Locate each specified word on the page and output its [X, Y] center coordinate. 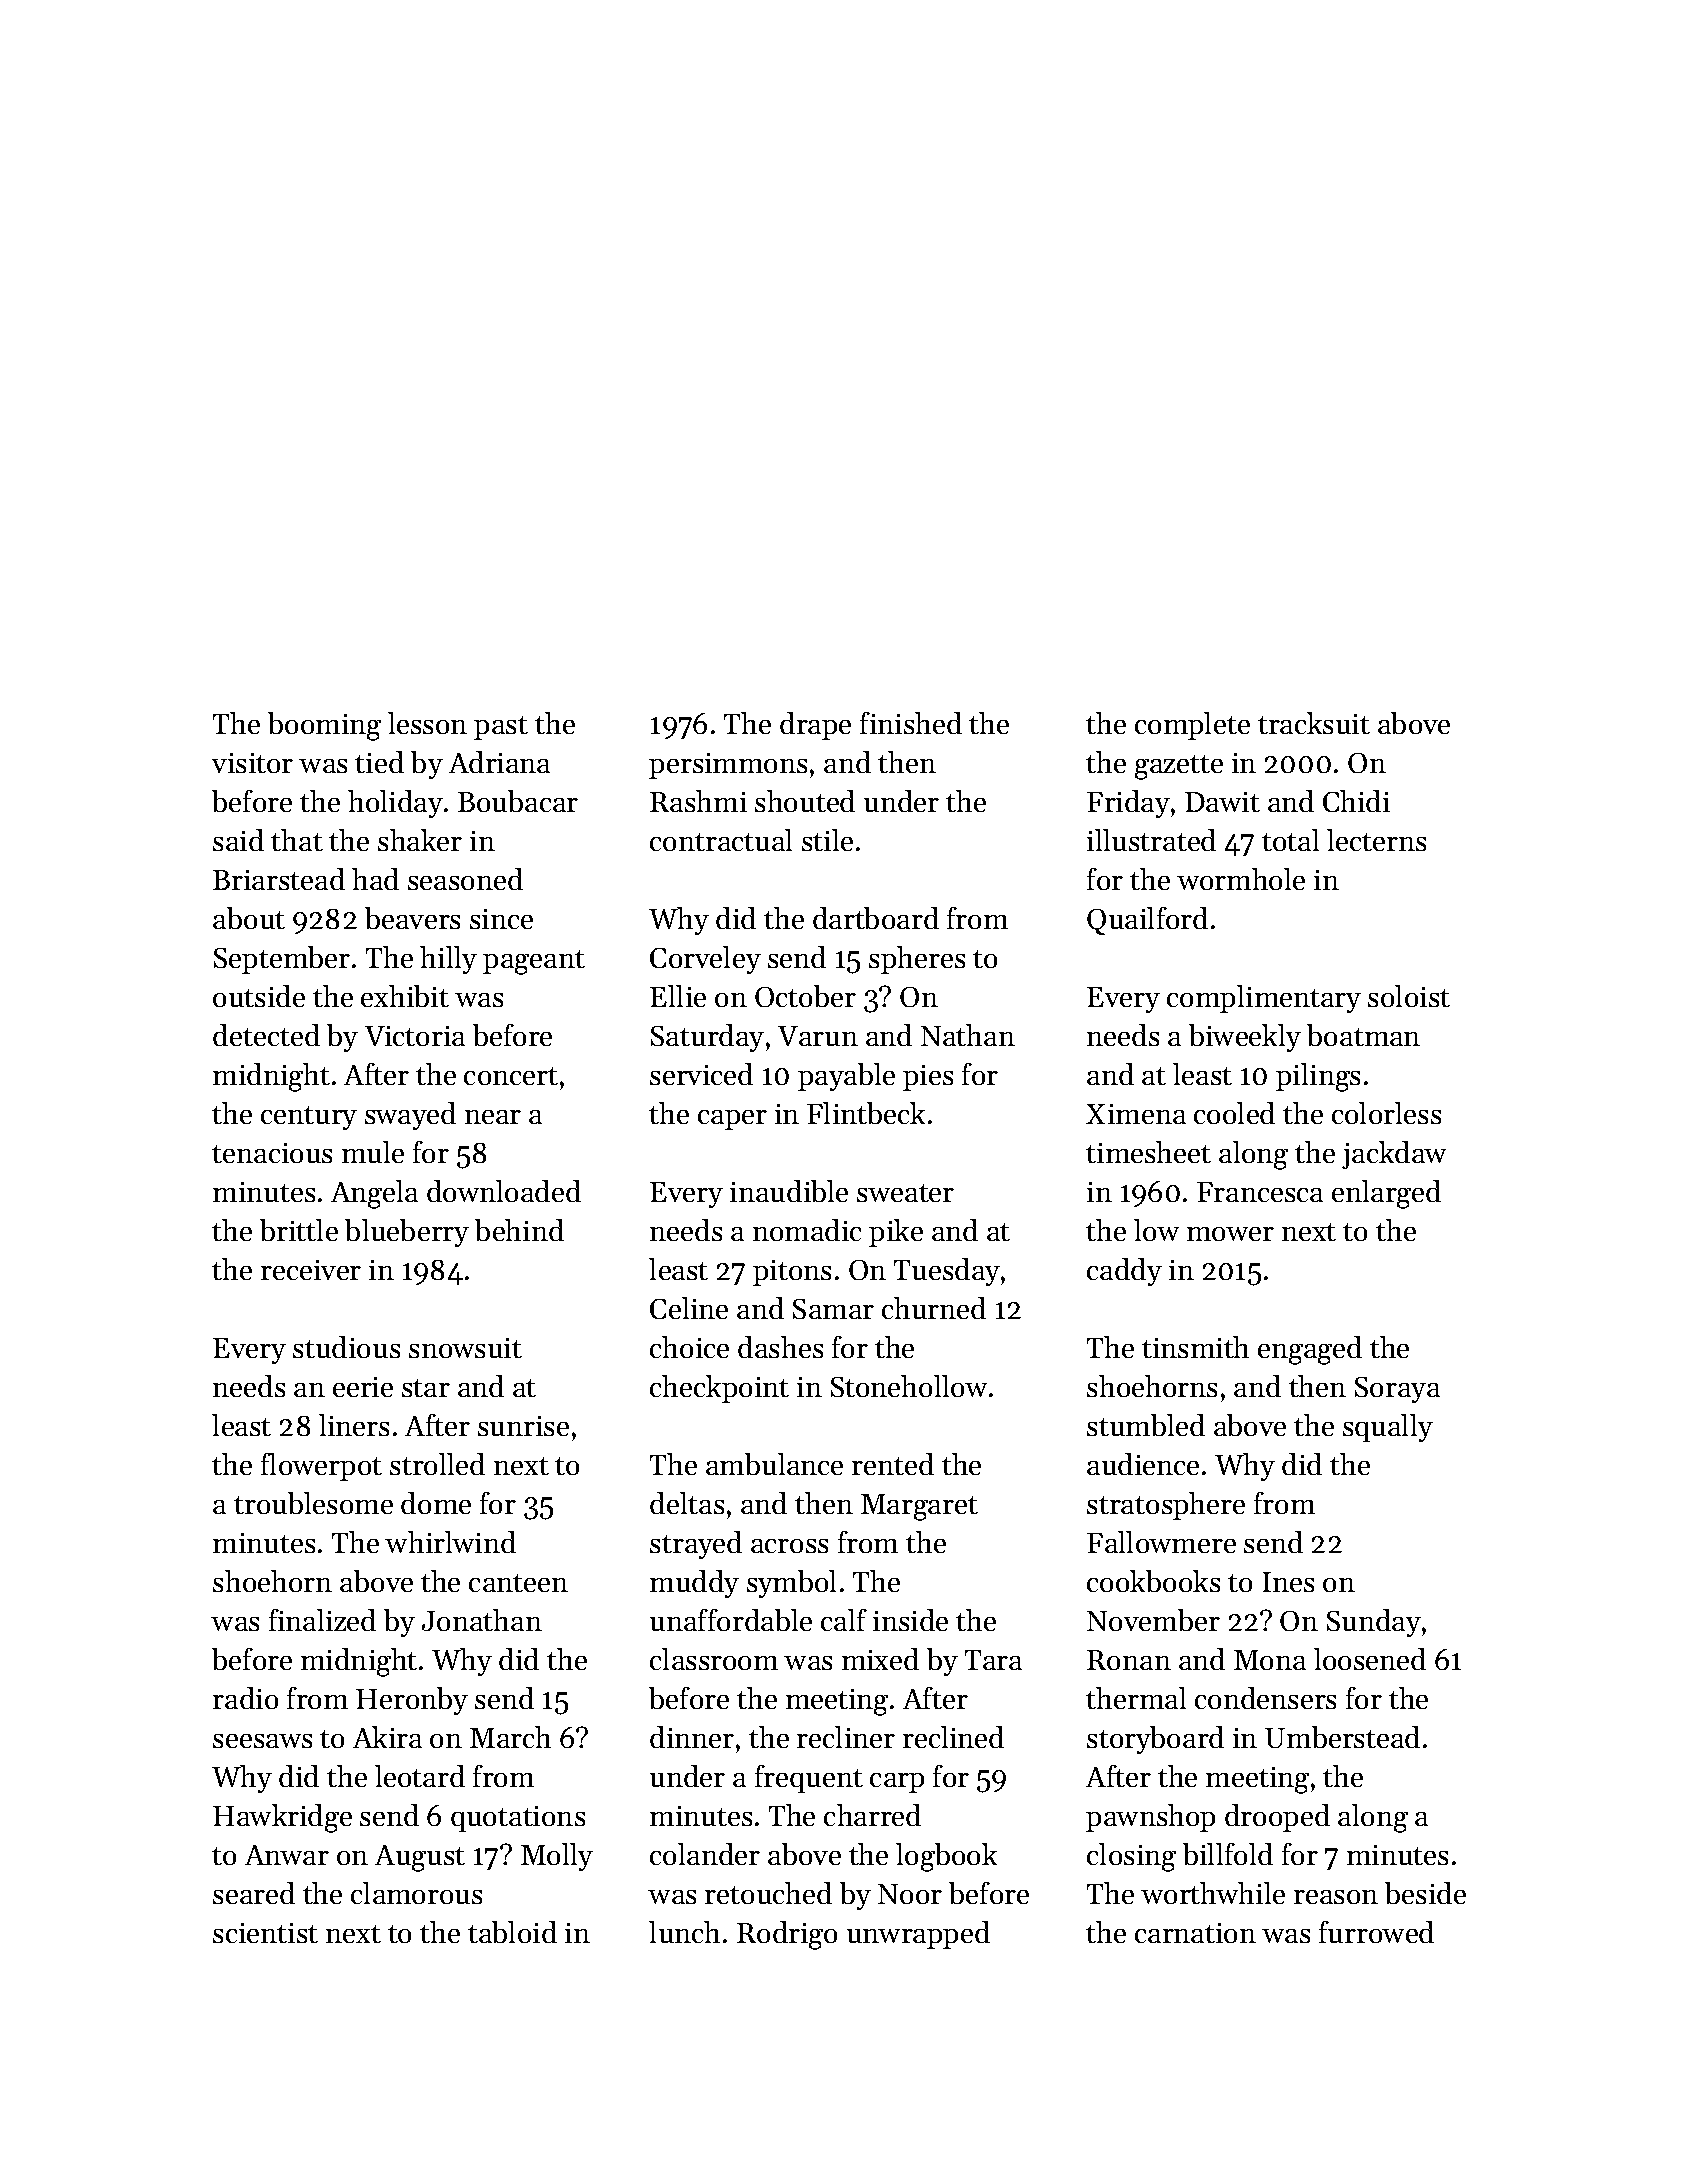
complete [1192, 726]
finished [911, 723]
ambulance [774, 1464]
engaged [1310, 1350]
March [510, 1737]
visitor [252, 763]
